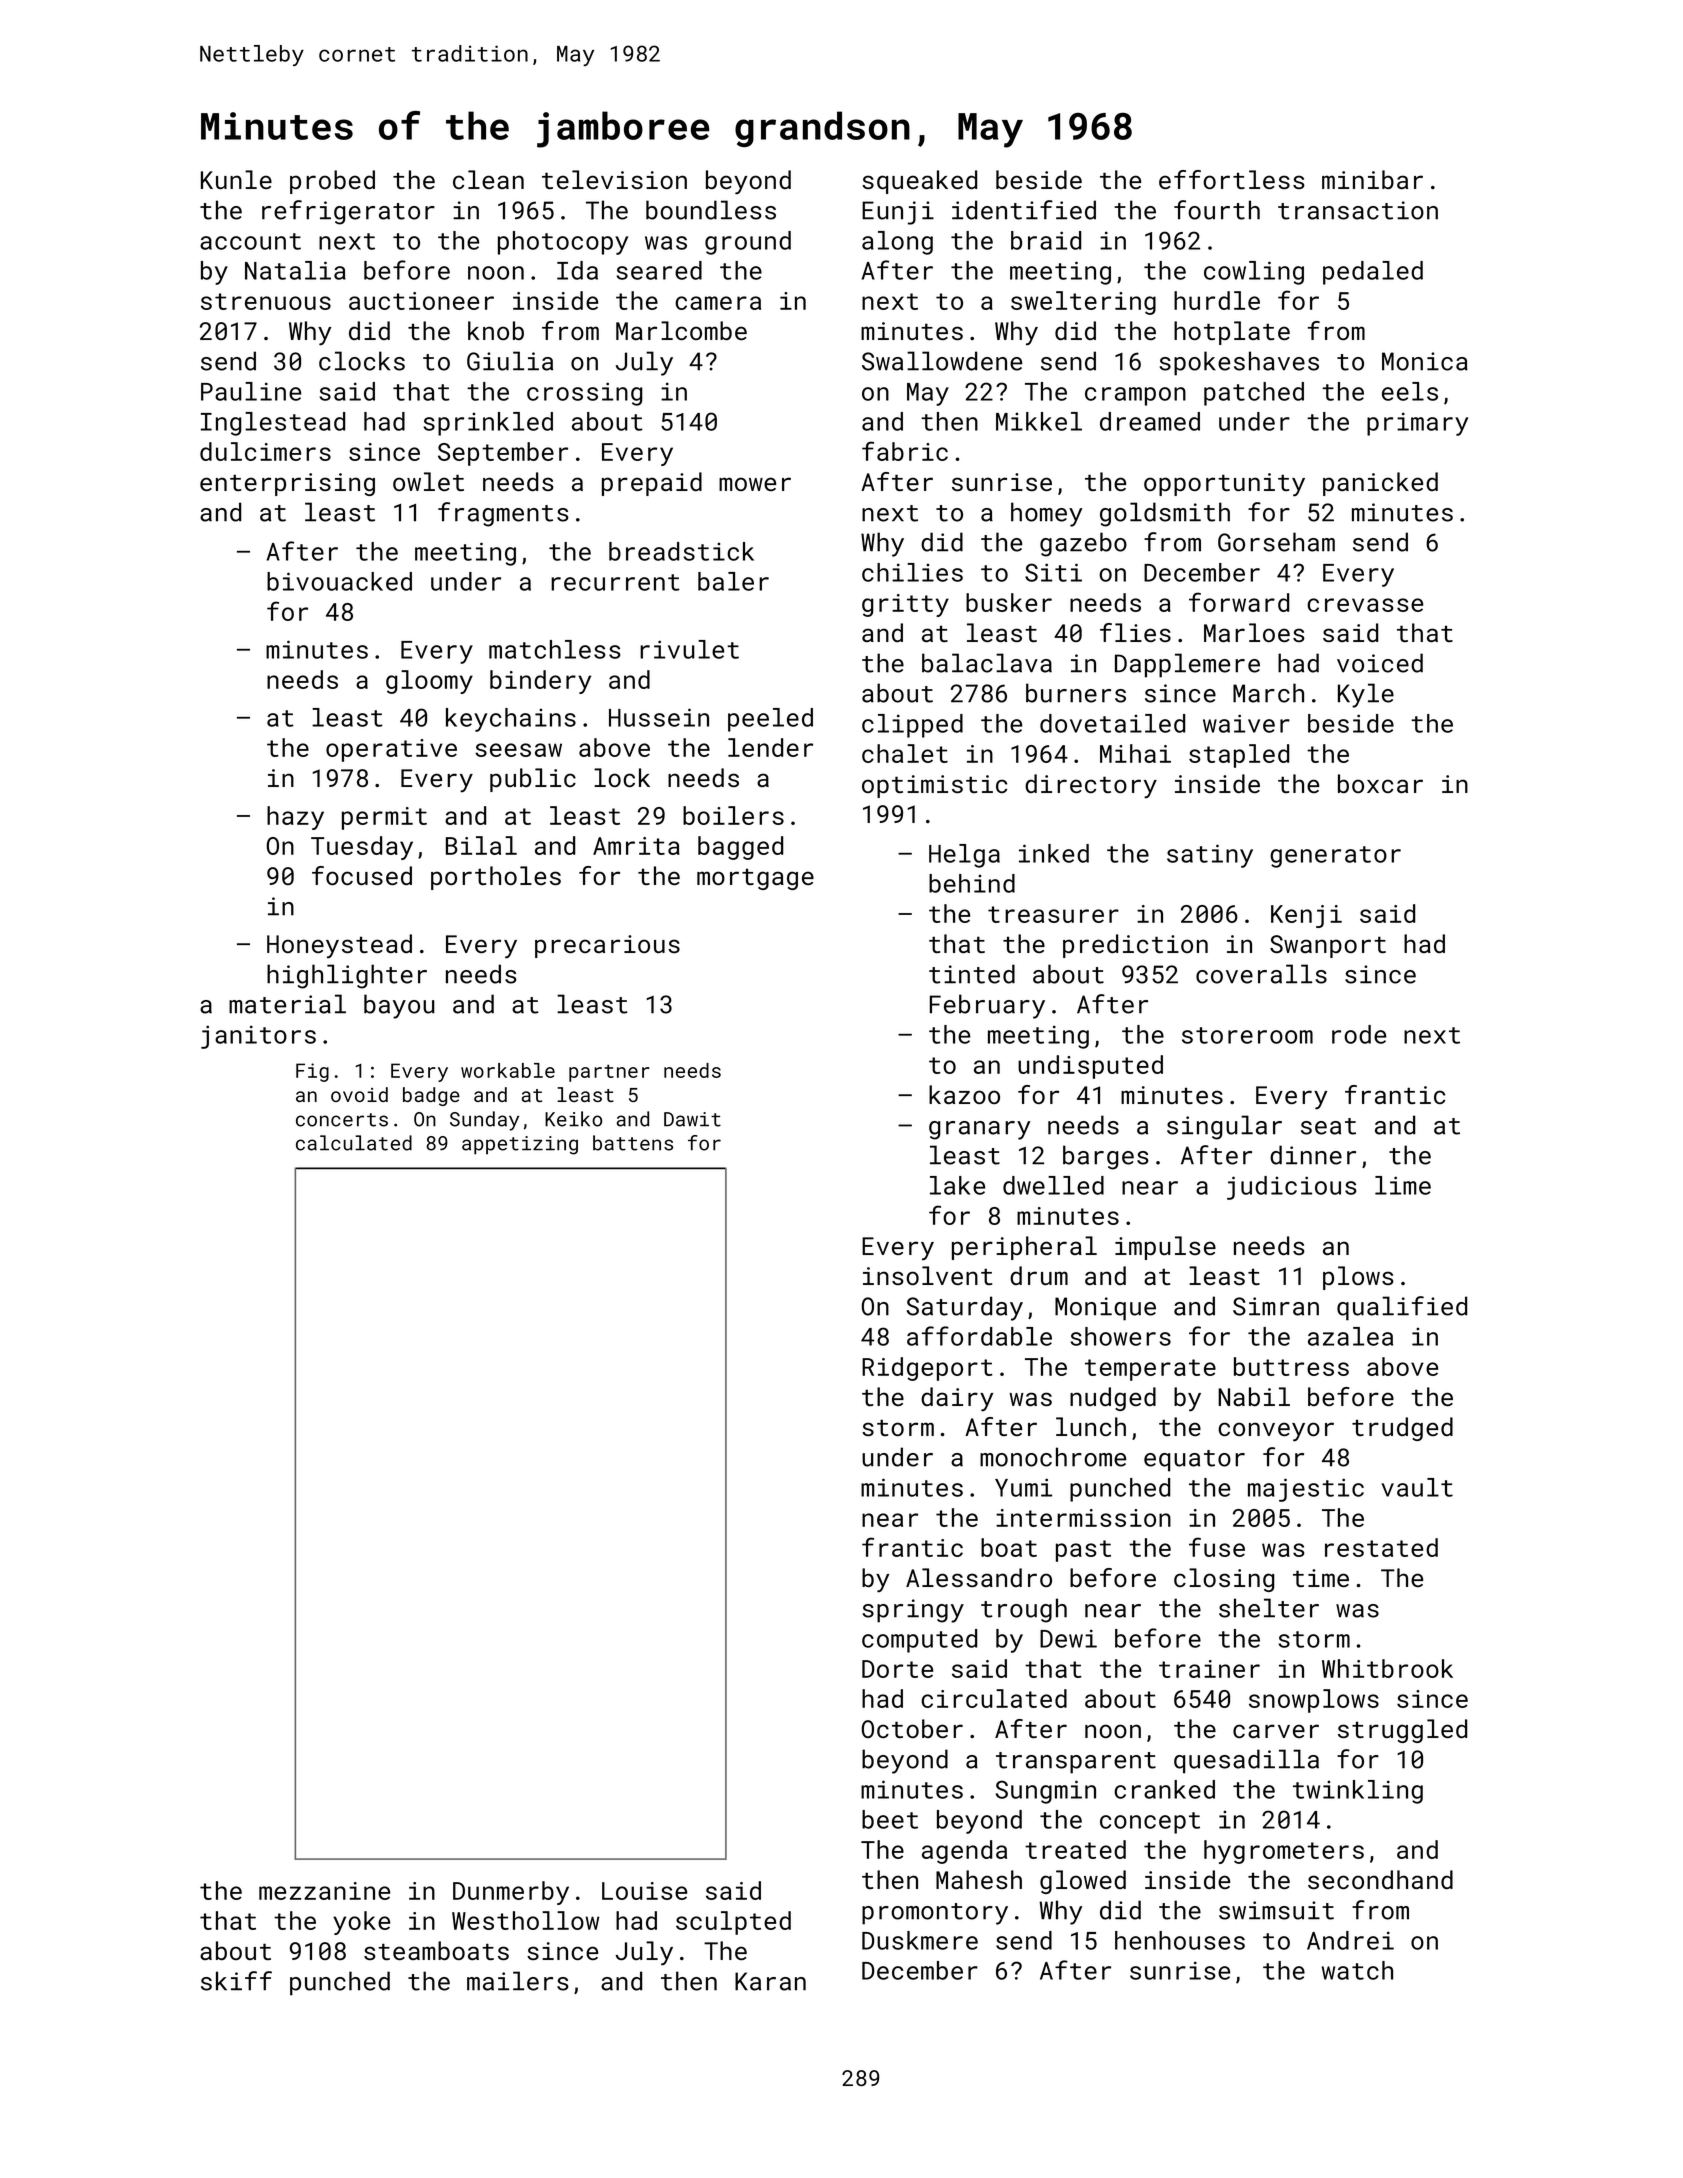  What do you see at coordinates (1292, 1188) in the image?
I see `judicious` at bounding box center [1292, 1188].
